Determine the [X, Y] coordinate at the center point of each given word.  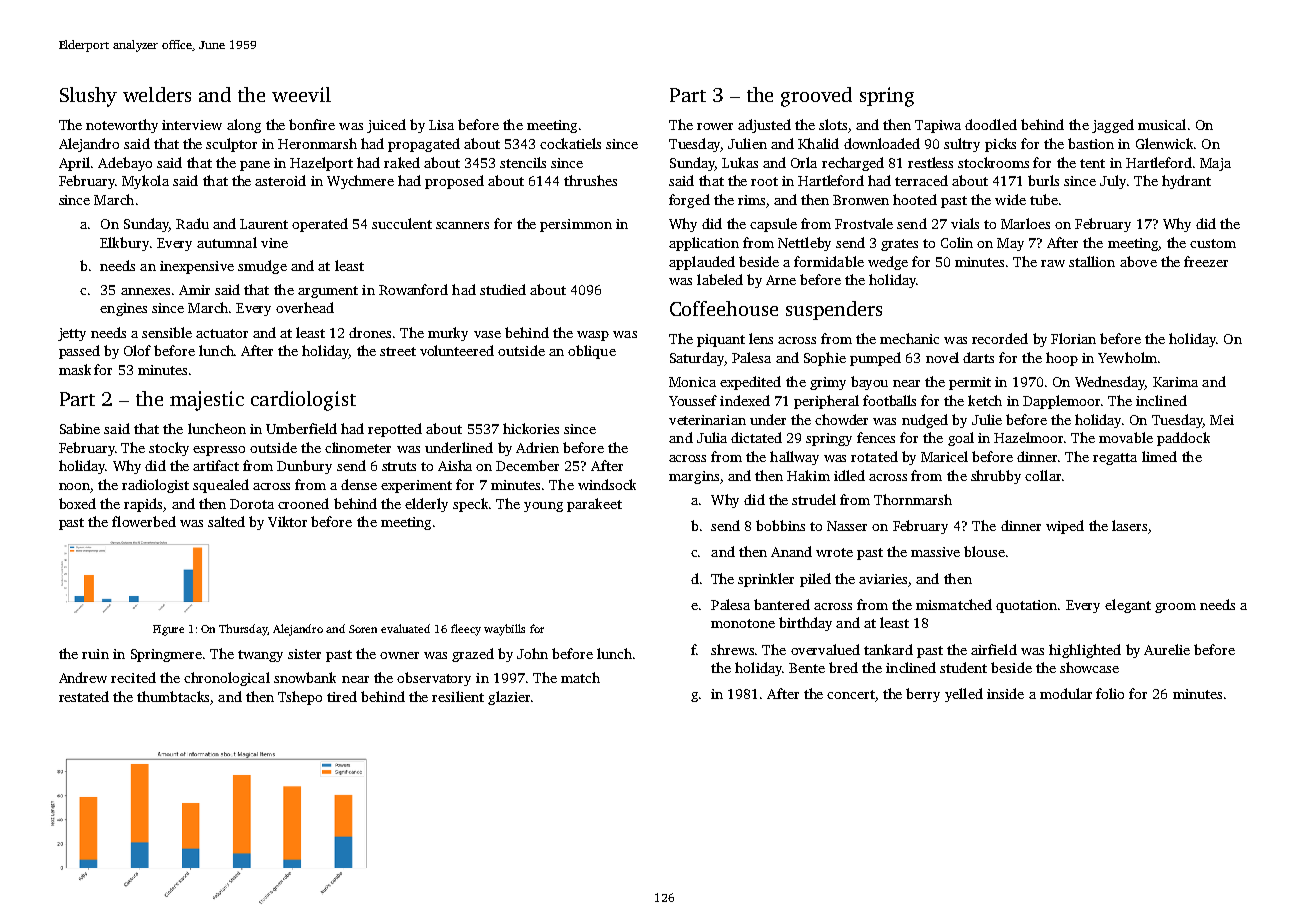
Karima [1175, 382]
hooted [915, 199]
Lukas [740, 162]
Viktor [287, 521]
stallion [1092, 261]
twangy [260, 656]
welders [157, 94]
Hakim [808, 475]
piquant [721, 340]
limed [1159, 456]
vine [274, 243]
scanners [462, 225]
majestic [207, 401]
